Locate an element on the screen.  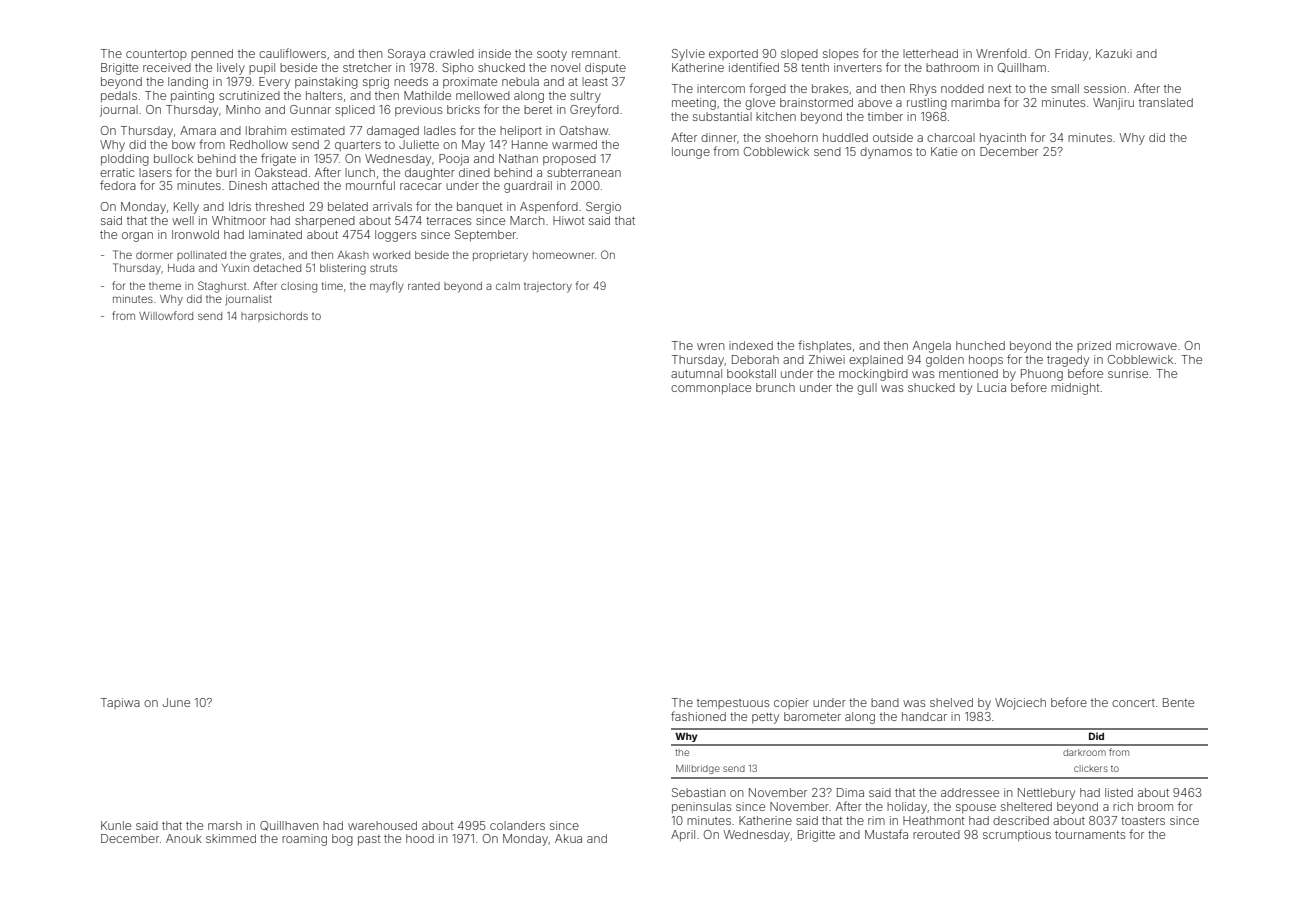
trajectory is located at coordinates (548, 287).
